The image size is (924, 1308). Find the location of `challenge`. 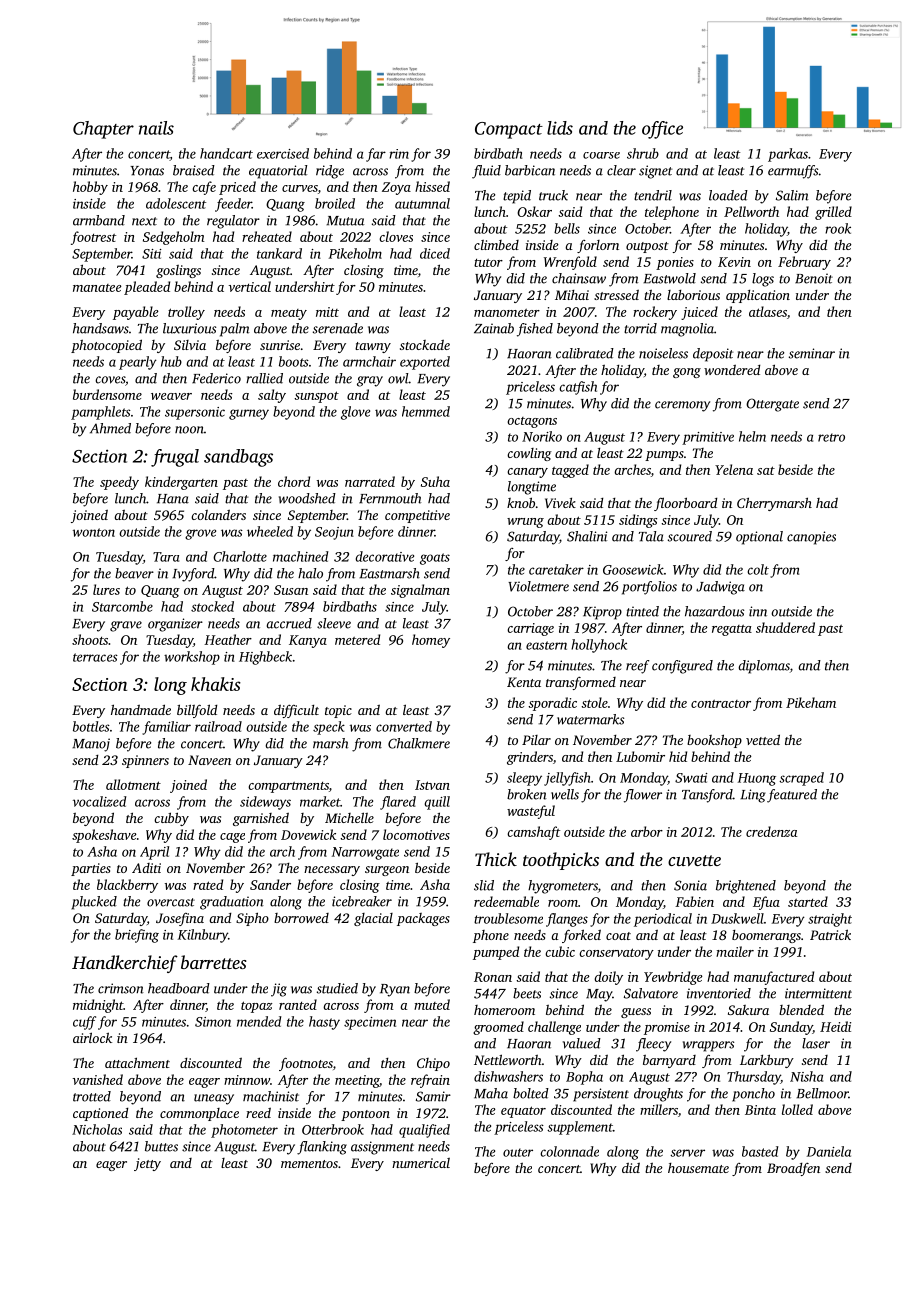

challenge is located at coordinates (554, 1028).
